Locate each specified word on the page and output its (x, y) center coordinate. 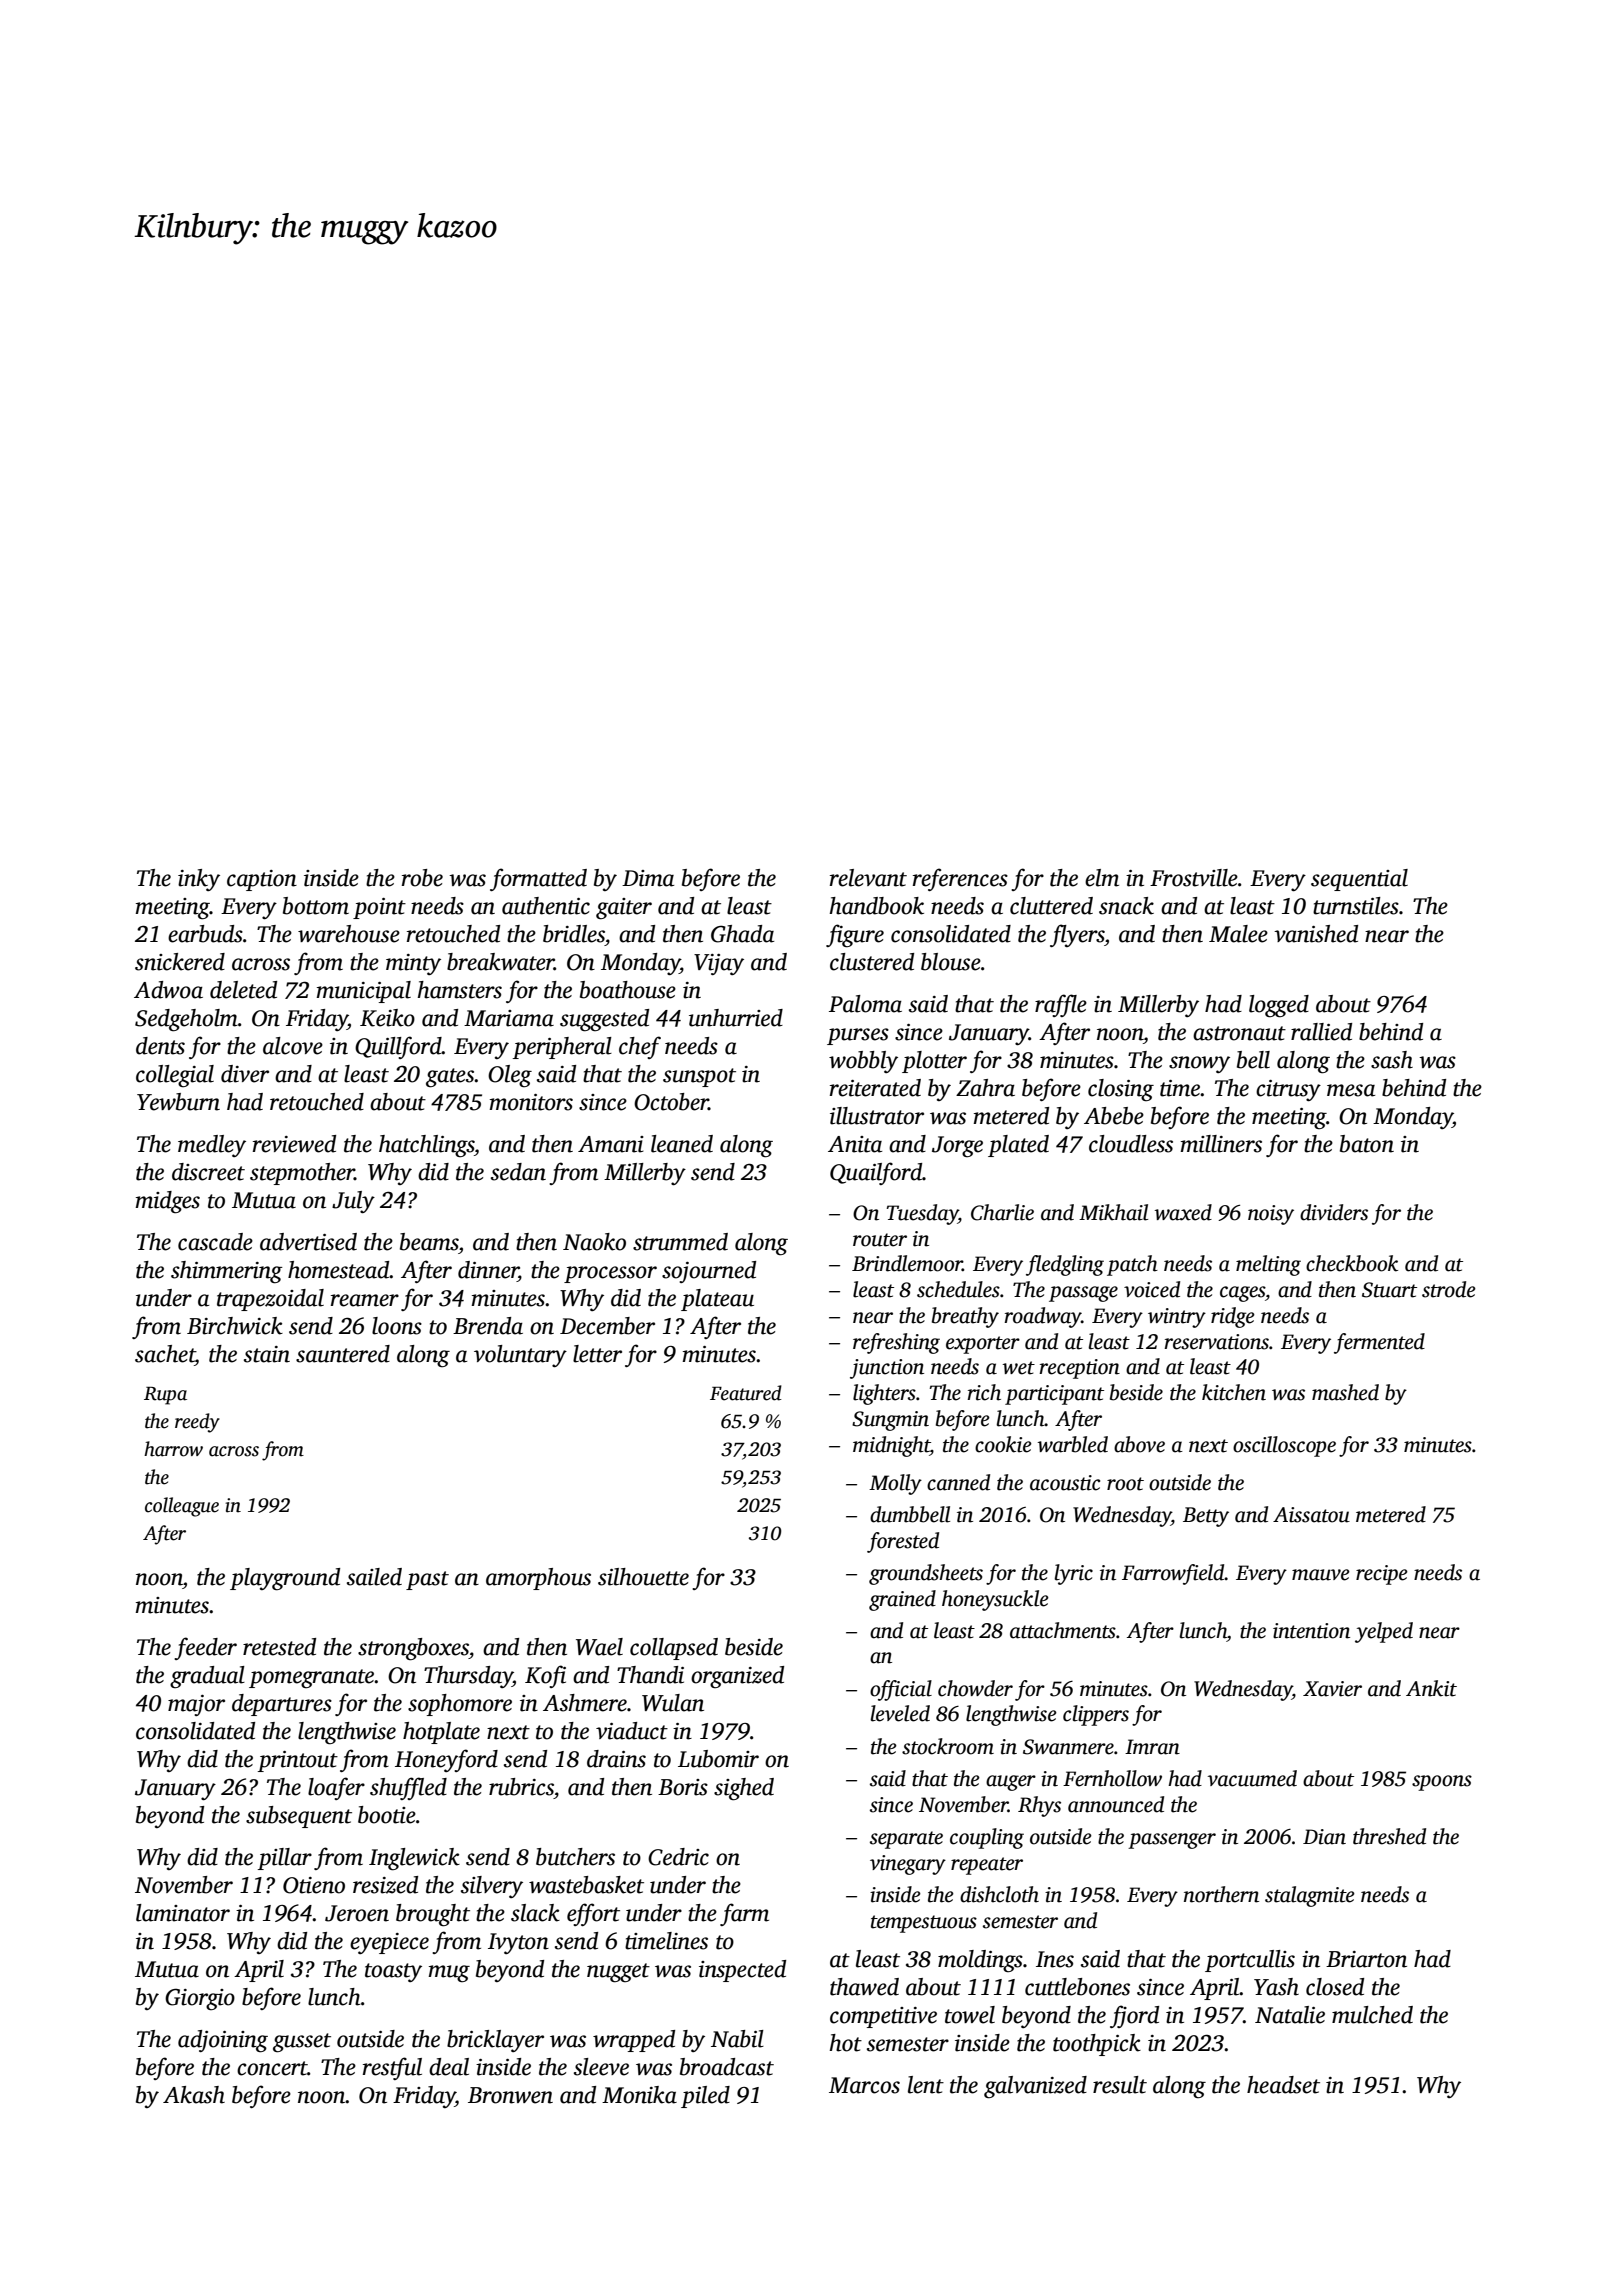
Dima (648, 878)
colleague (182, 1507)
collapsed (674, 1649)
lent (926, 2085)
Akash (194, 2095)
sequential (1359, 880)
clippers (1096, 1715)
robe (422, 878)
